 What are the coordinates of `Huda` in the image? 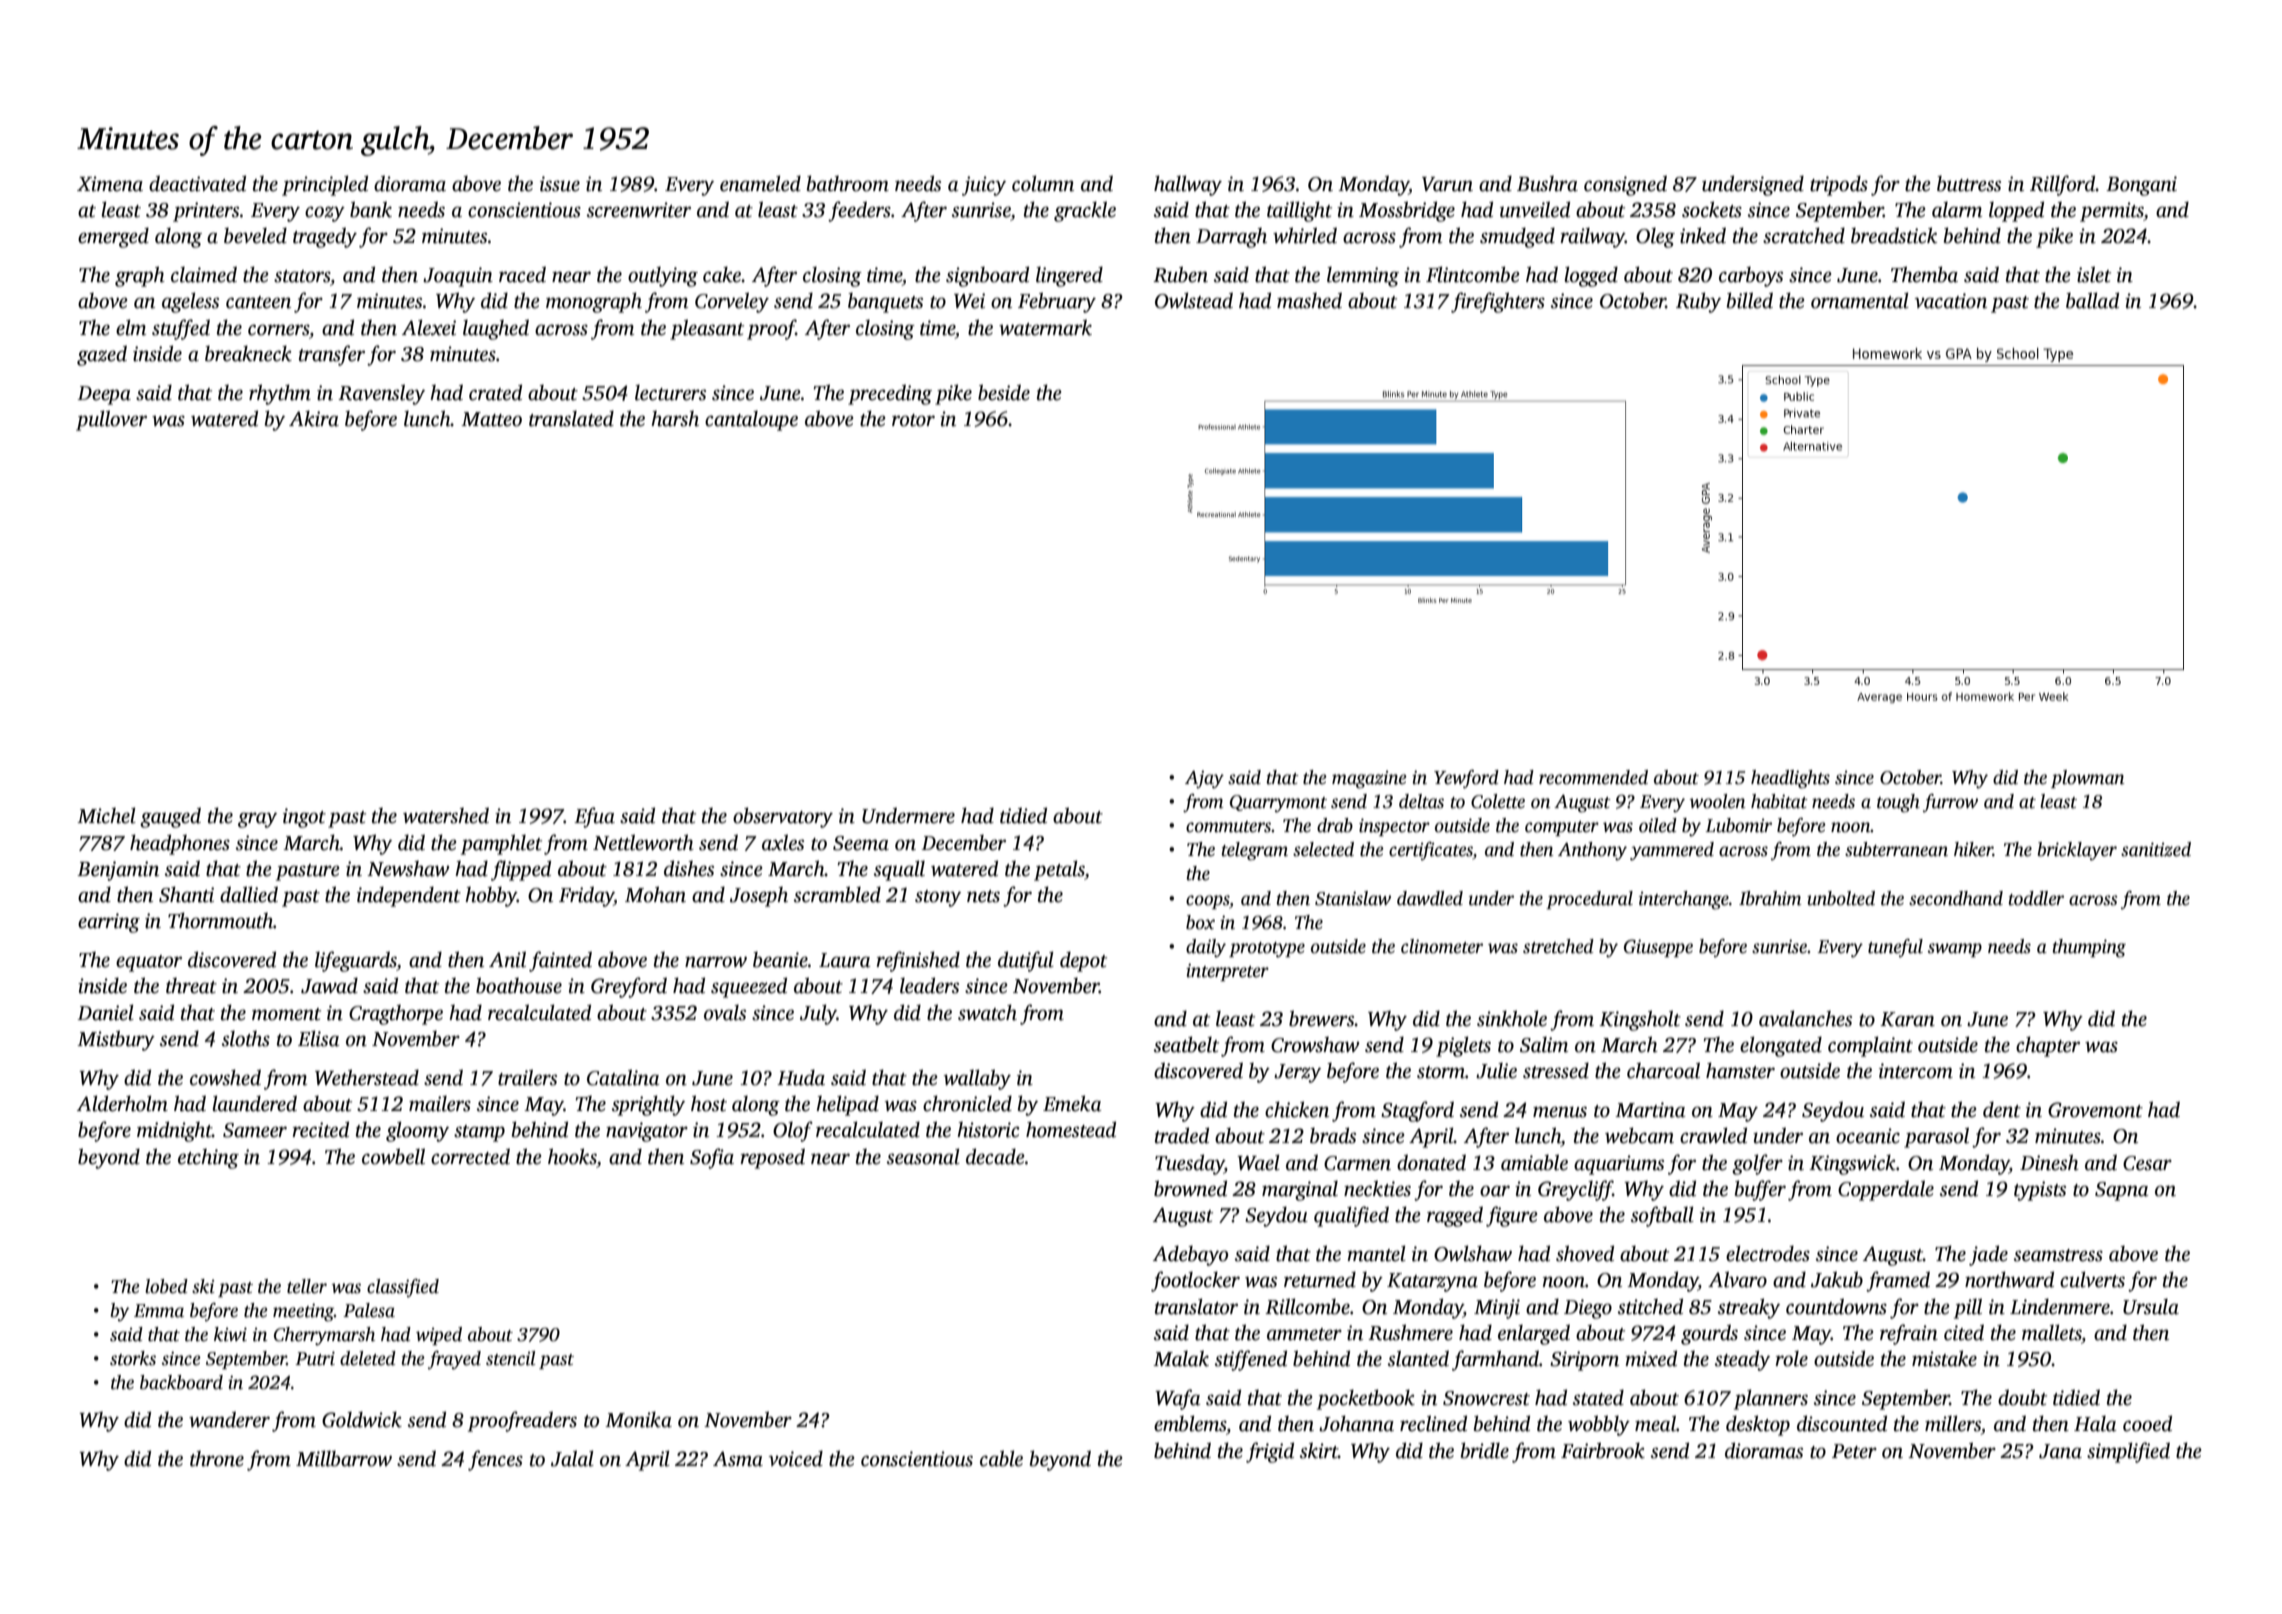 It's located at (801, 1077).
